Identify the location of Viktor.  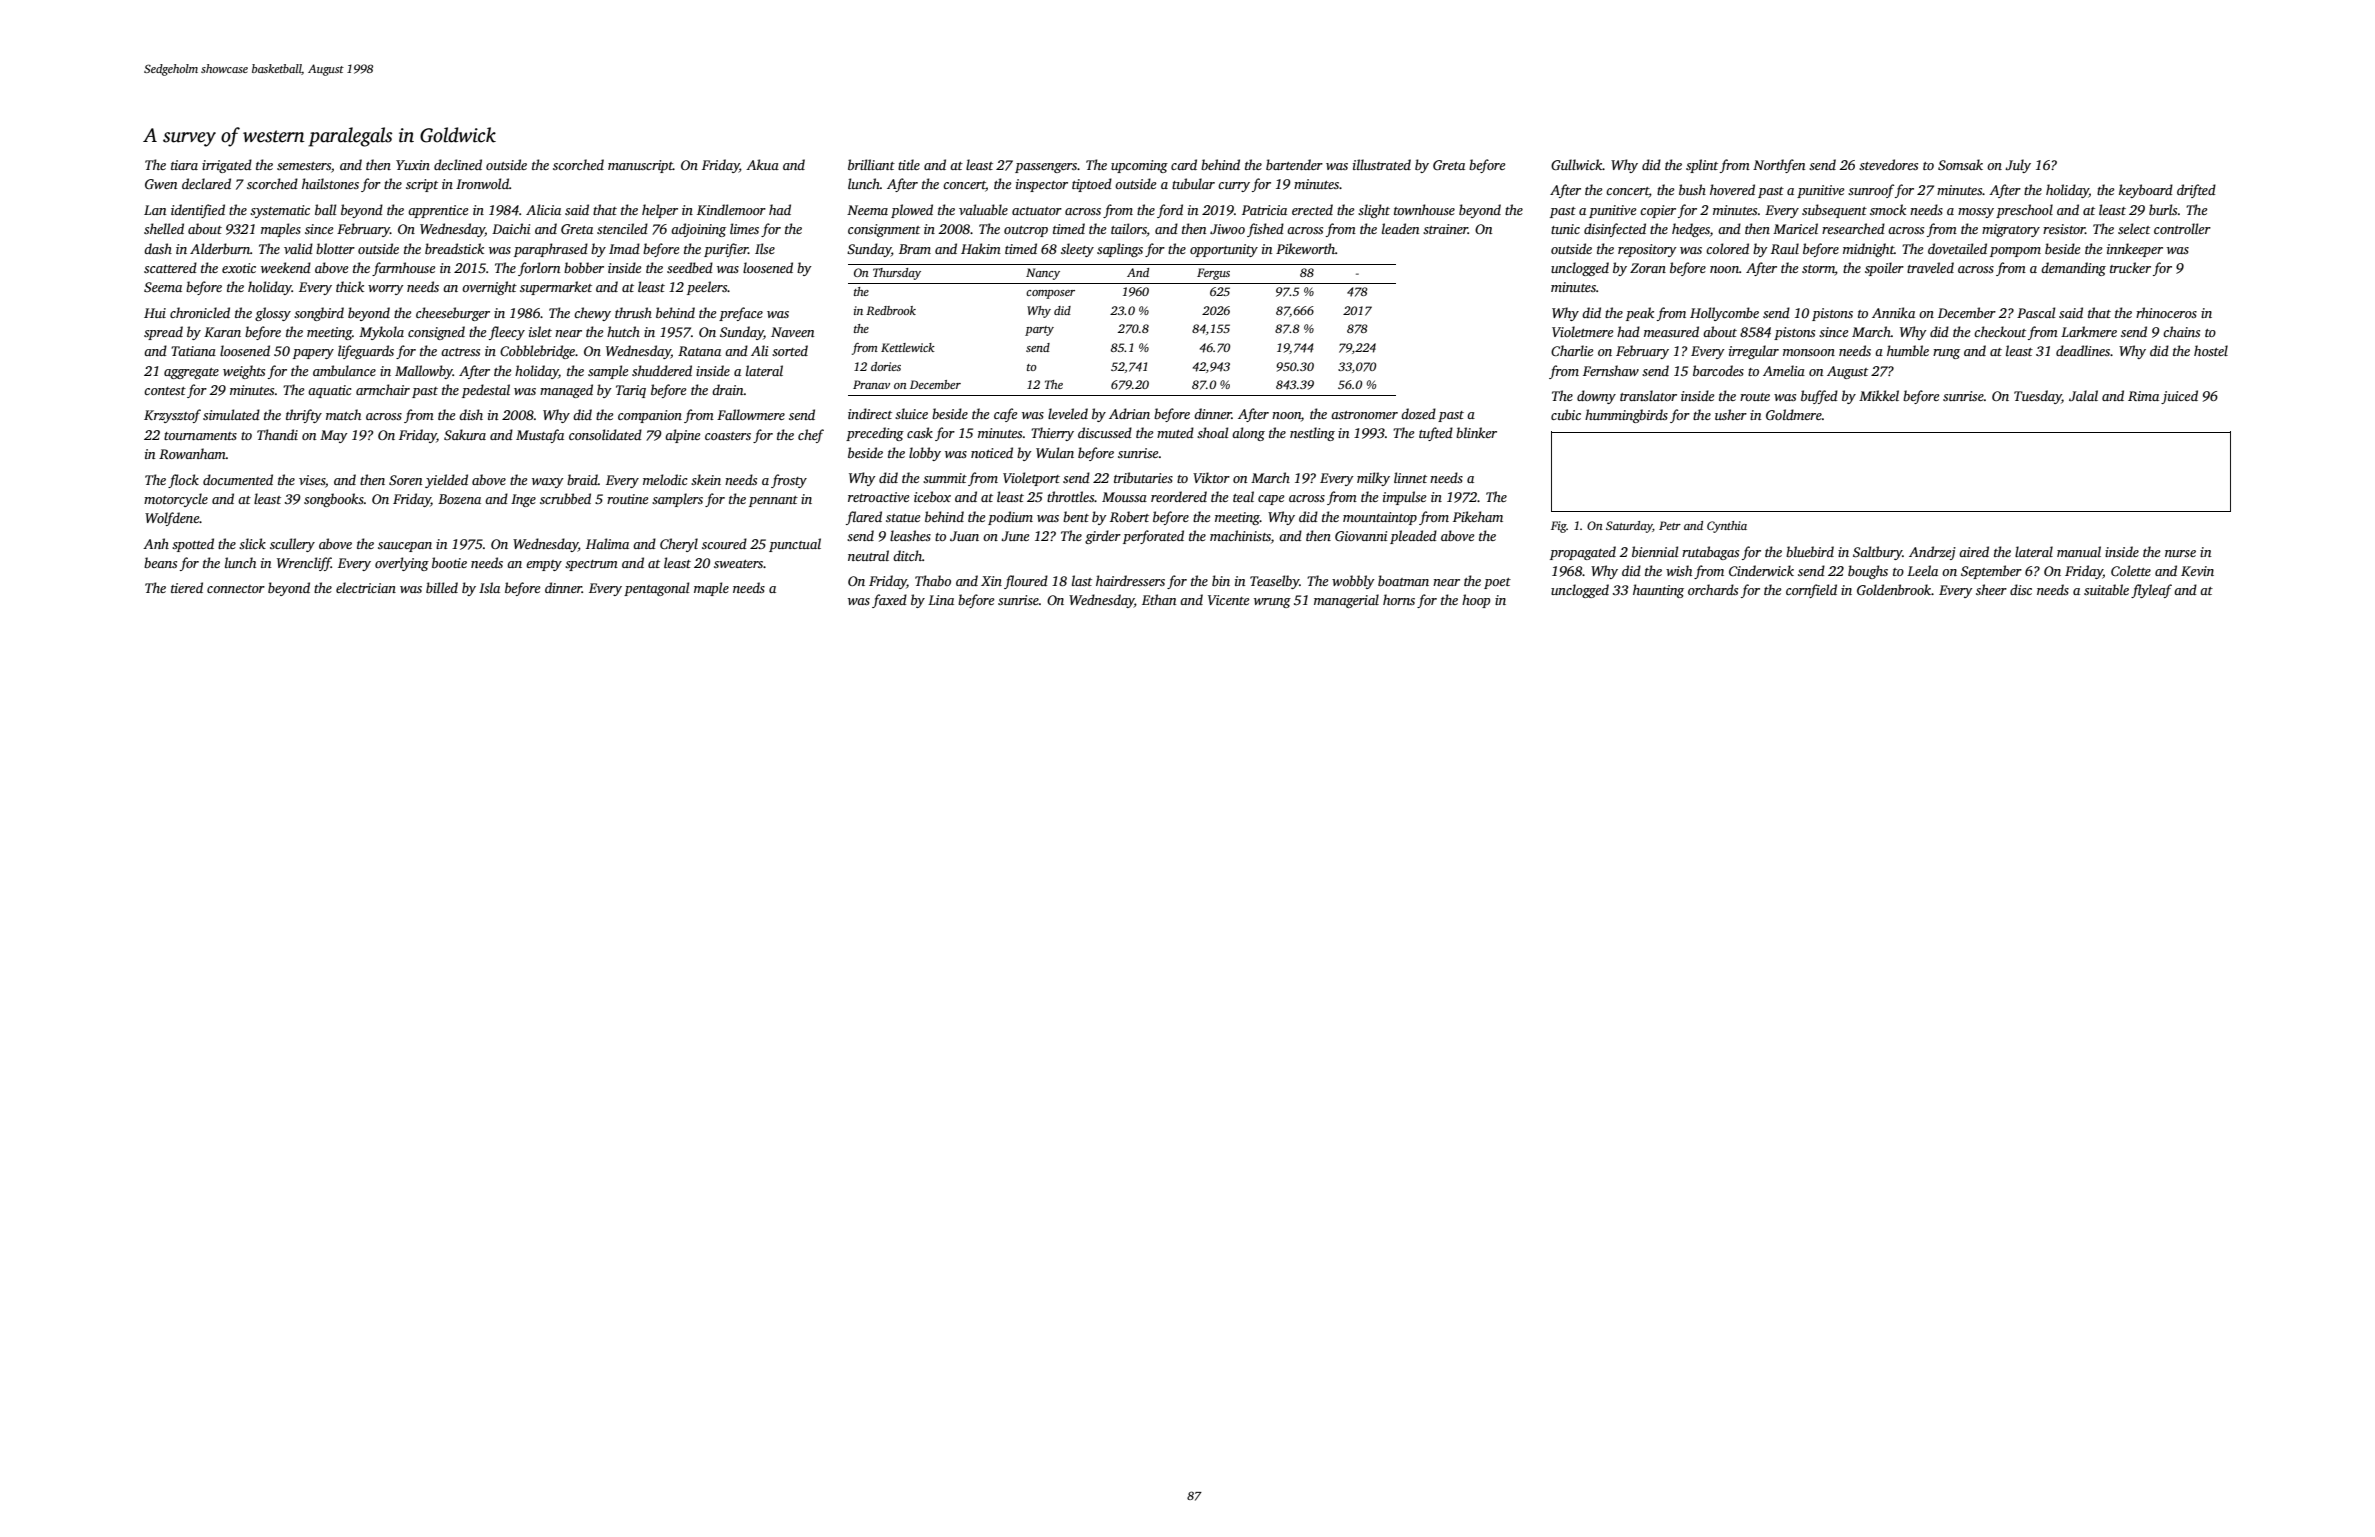
(1211, 477).
